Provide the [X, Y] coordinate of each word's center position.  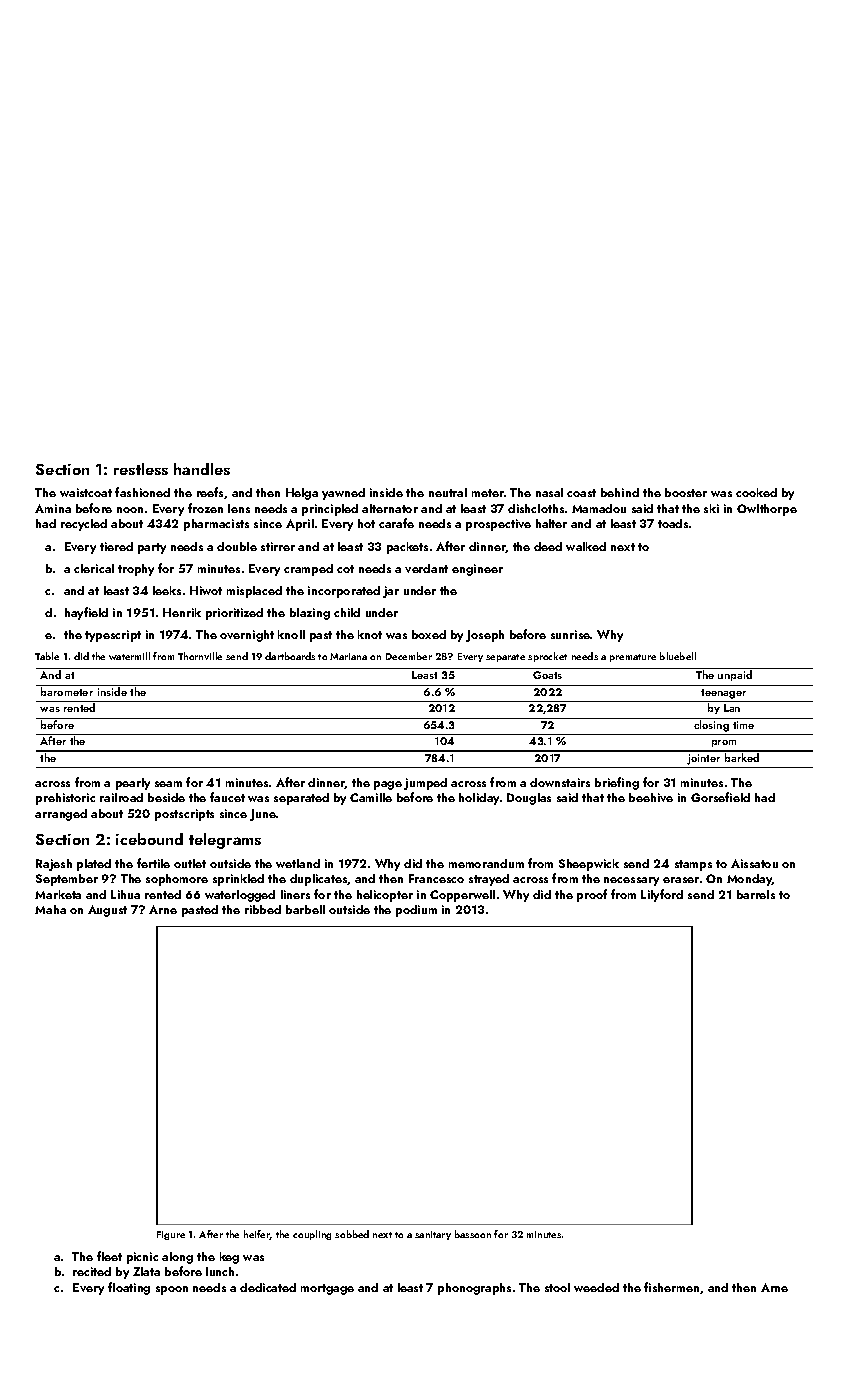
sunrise [571, 634]
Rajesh [54, 865]
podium [416, 911]
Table [47, 656]
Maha [50, 909]
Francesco [436, 878]
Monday [749, 880]
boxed [429, 634]
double [237, 546]
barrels [756, 894]
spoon [172, 1290]
